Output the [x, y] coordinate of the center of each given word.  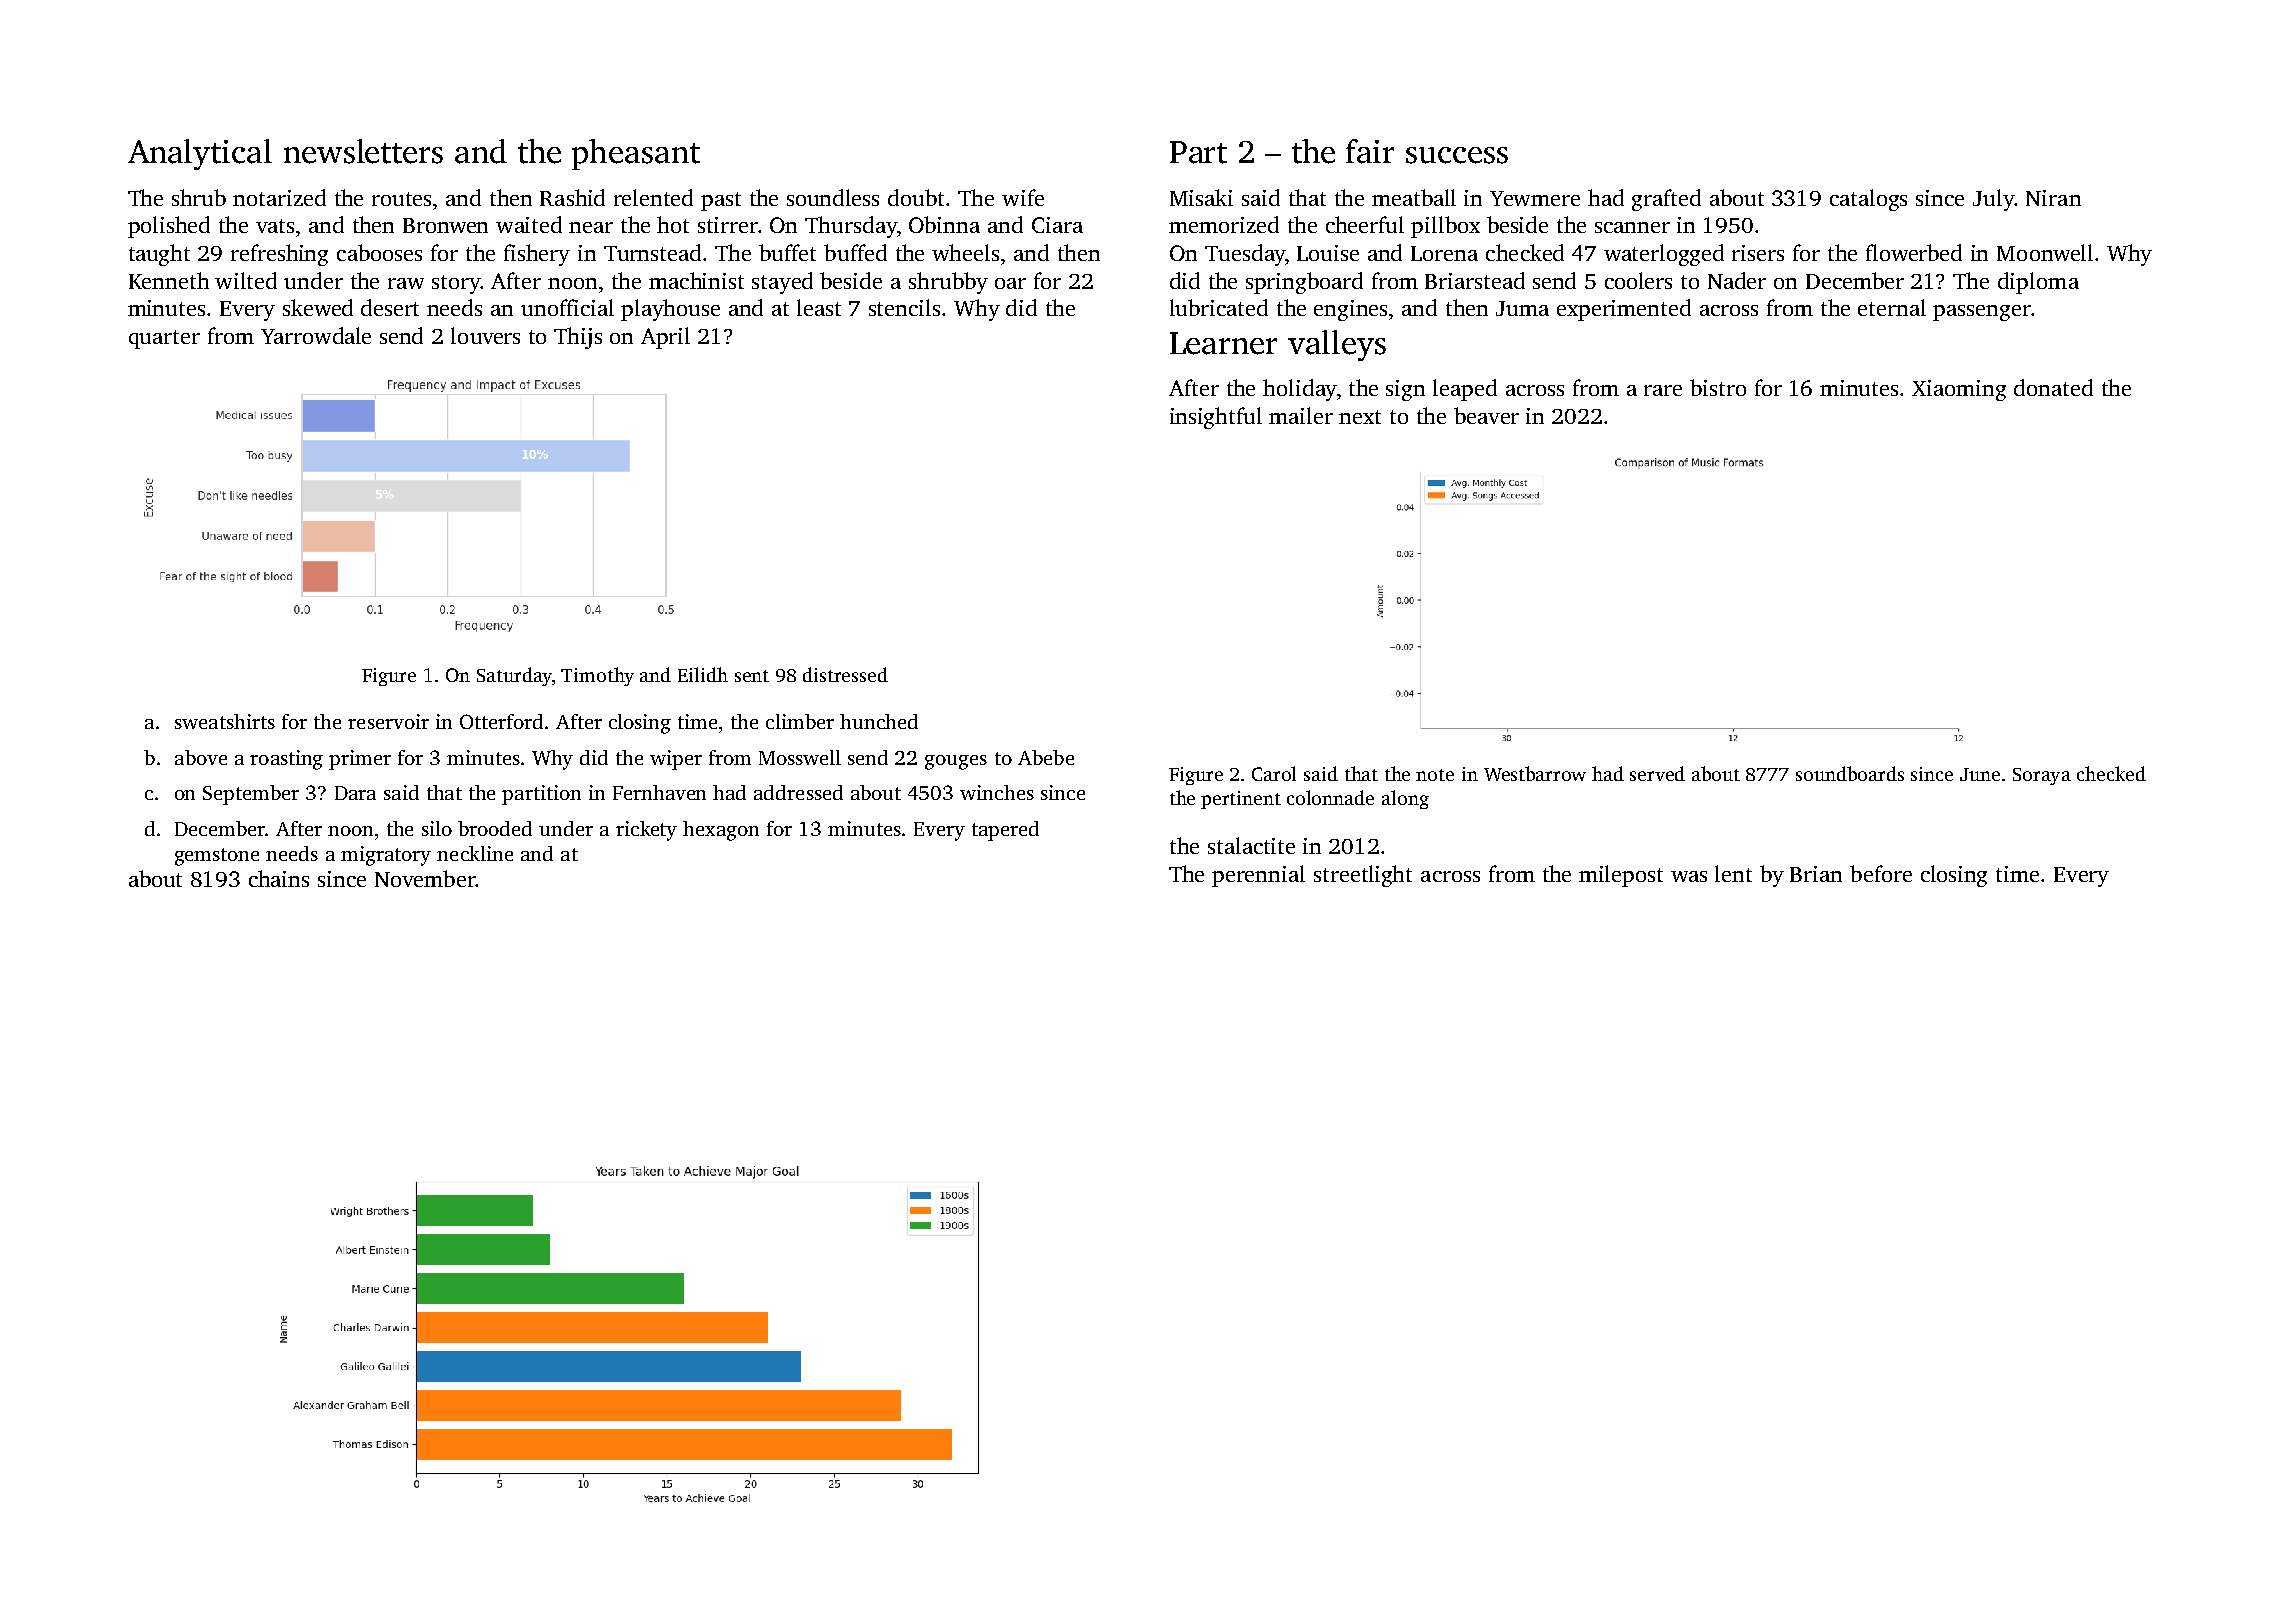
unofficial [567, 307]
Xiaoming [1959, 390]
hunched [879, 721]
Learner [1223, 343]
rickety [646, 831]
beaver [1486, 415]
